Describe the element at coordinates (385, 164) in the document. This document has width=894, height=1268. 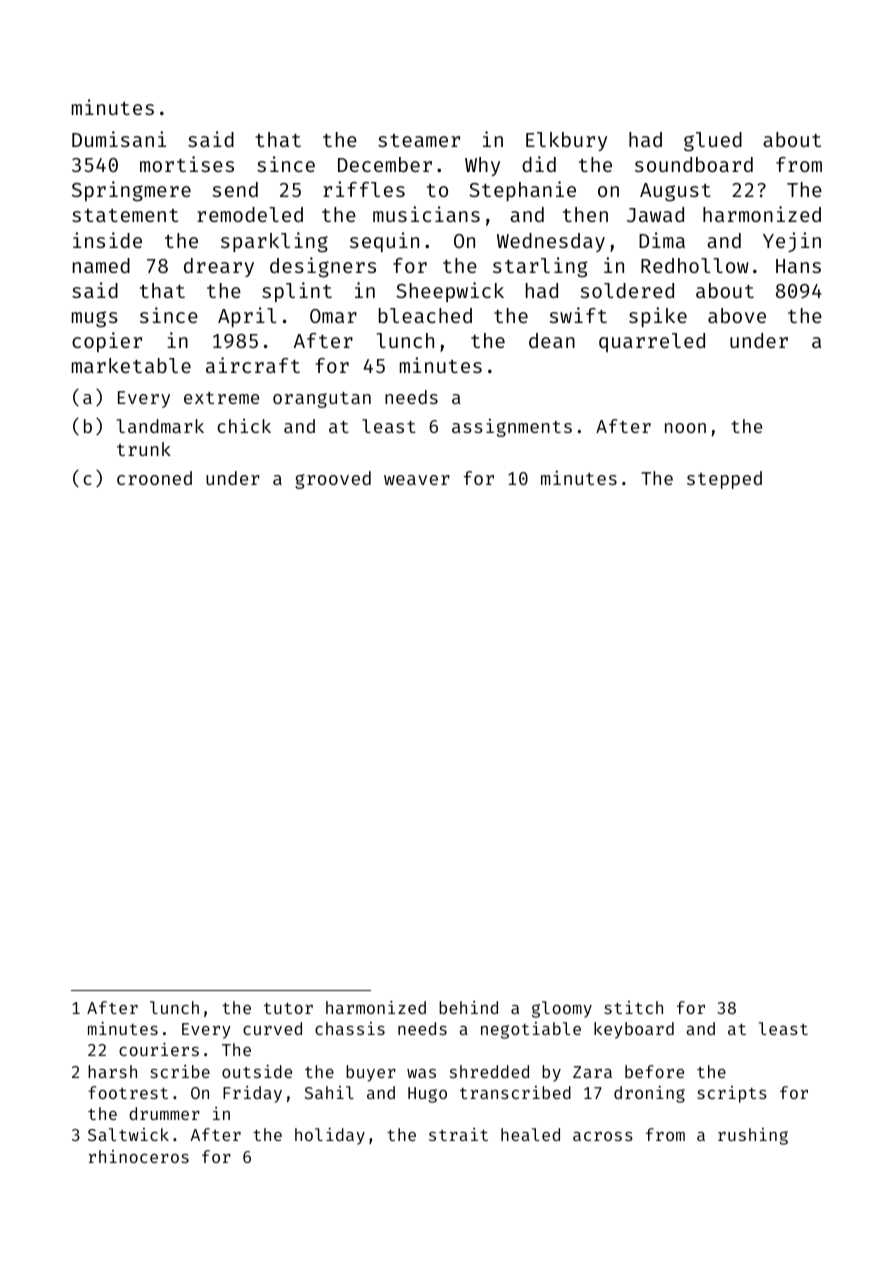
I see `December` at that location.
